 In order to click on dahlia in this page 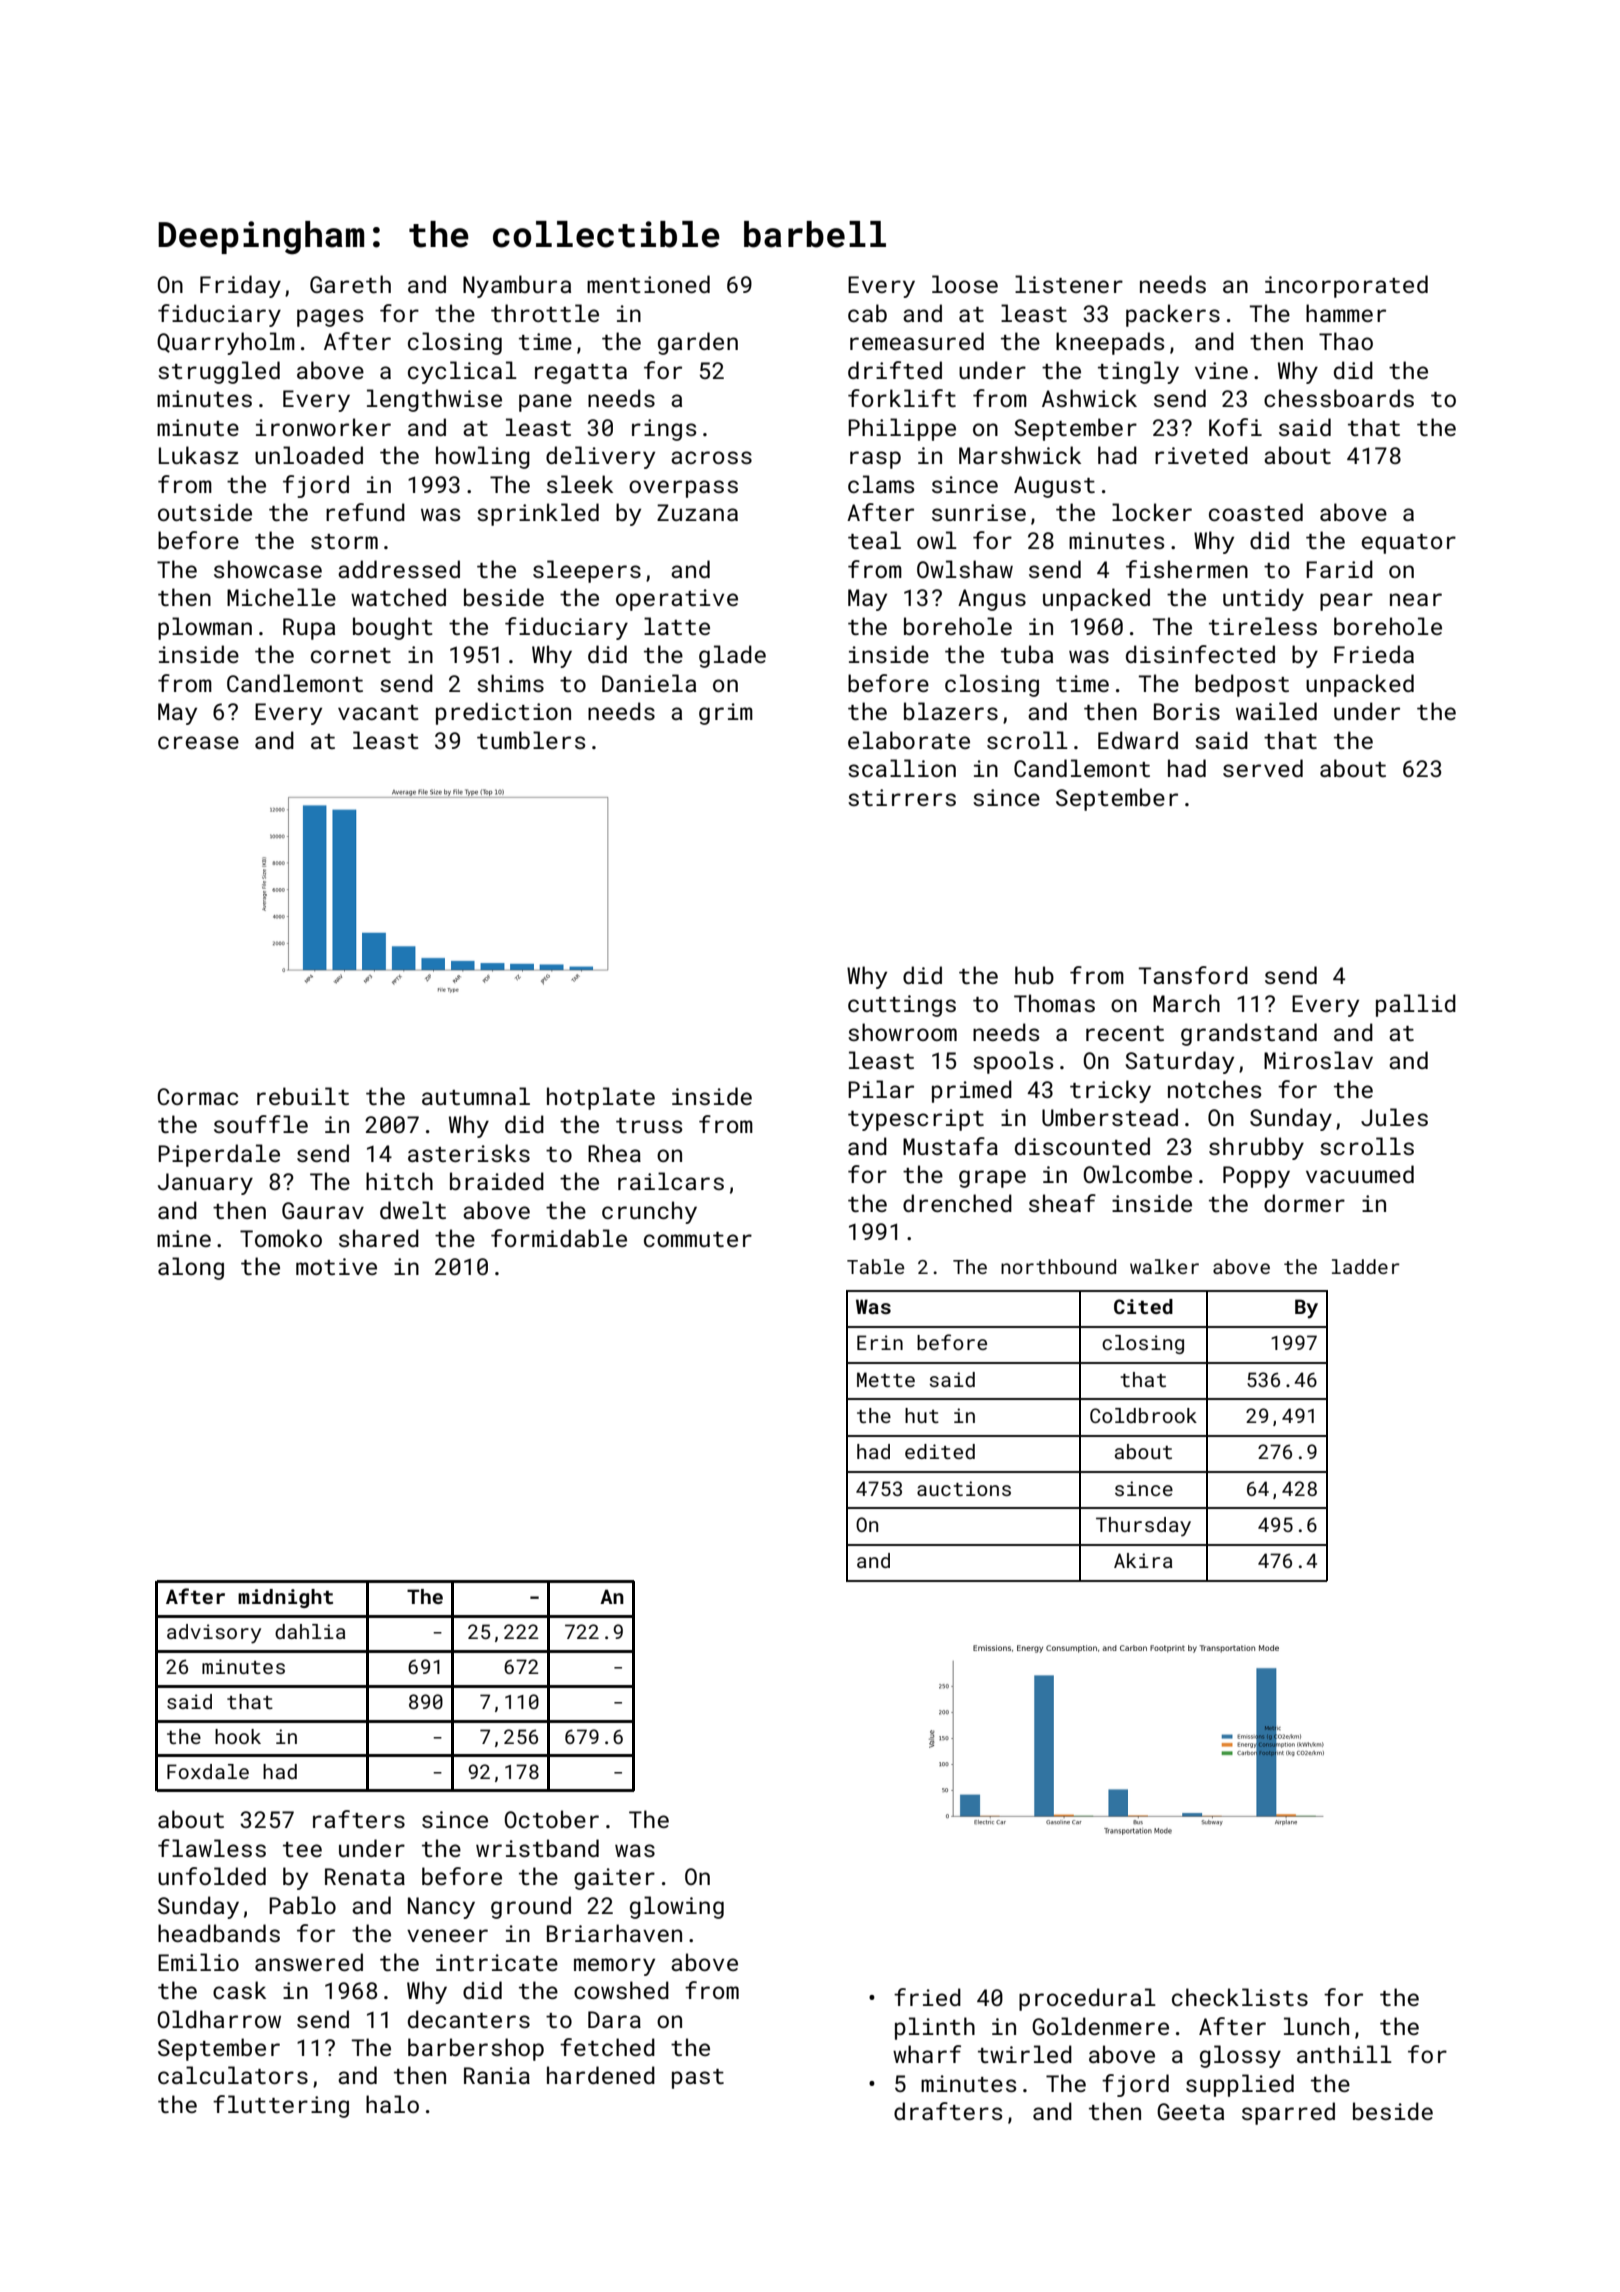, I will do `click(310, 1631)`.
